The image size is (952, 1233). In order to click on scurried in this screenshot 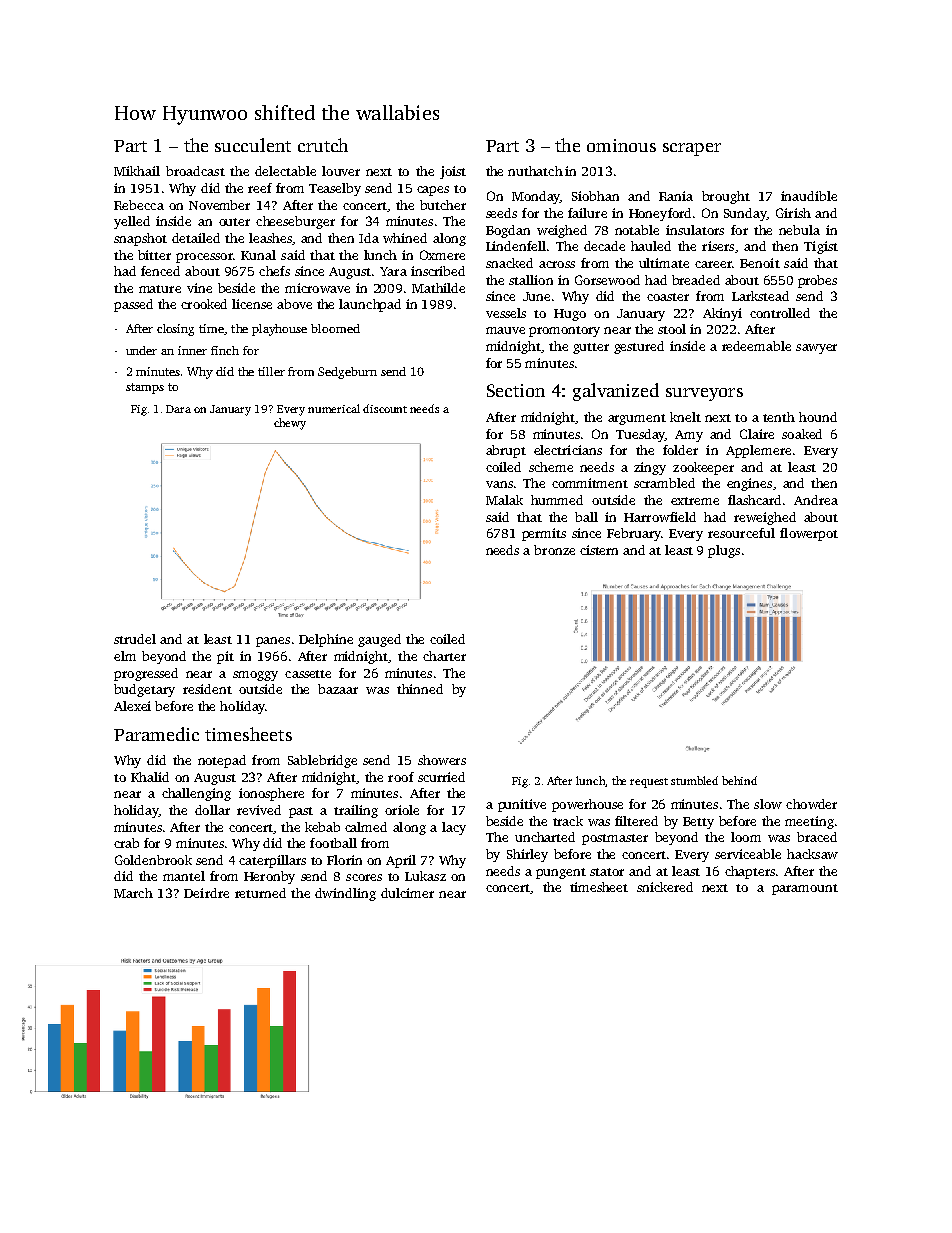, I will do `click(441, 777)`.
